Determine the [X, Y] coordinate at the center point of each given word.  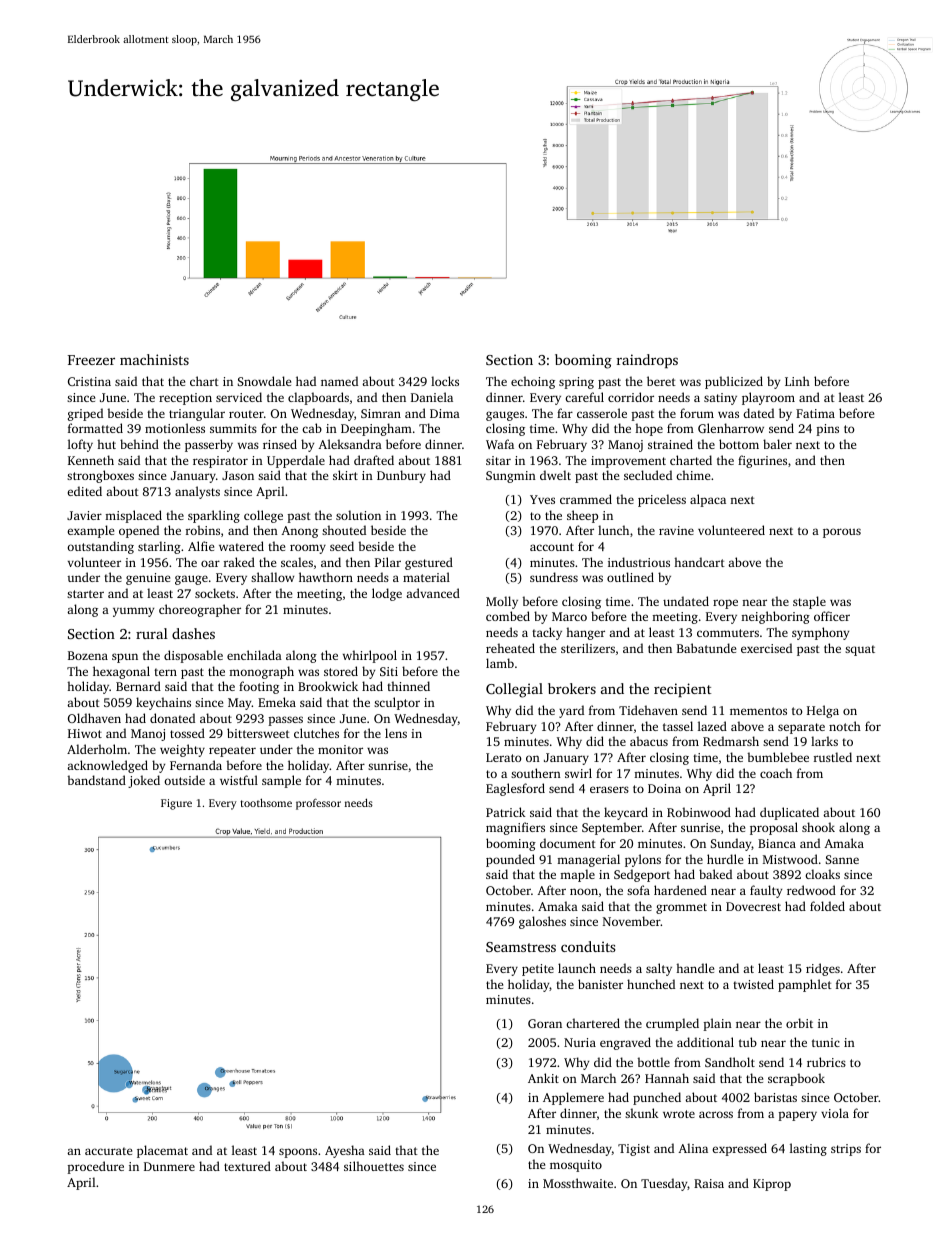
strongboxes [100, 476]
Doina [664, 788]
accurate [108, 1151]
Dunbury [401, 476]
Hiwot [85, 733]
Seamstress [521, 947]
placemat [162, 1151]
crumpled [672, 1024]
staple [809, 602]
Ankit [543, 1078]
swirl [578, 773]
